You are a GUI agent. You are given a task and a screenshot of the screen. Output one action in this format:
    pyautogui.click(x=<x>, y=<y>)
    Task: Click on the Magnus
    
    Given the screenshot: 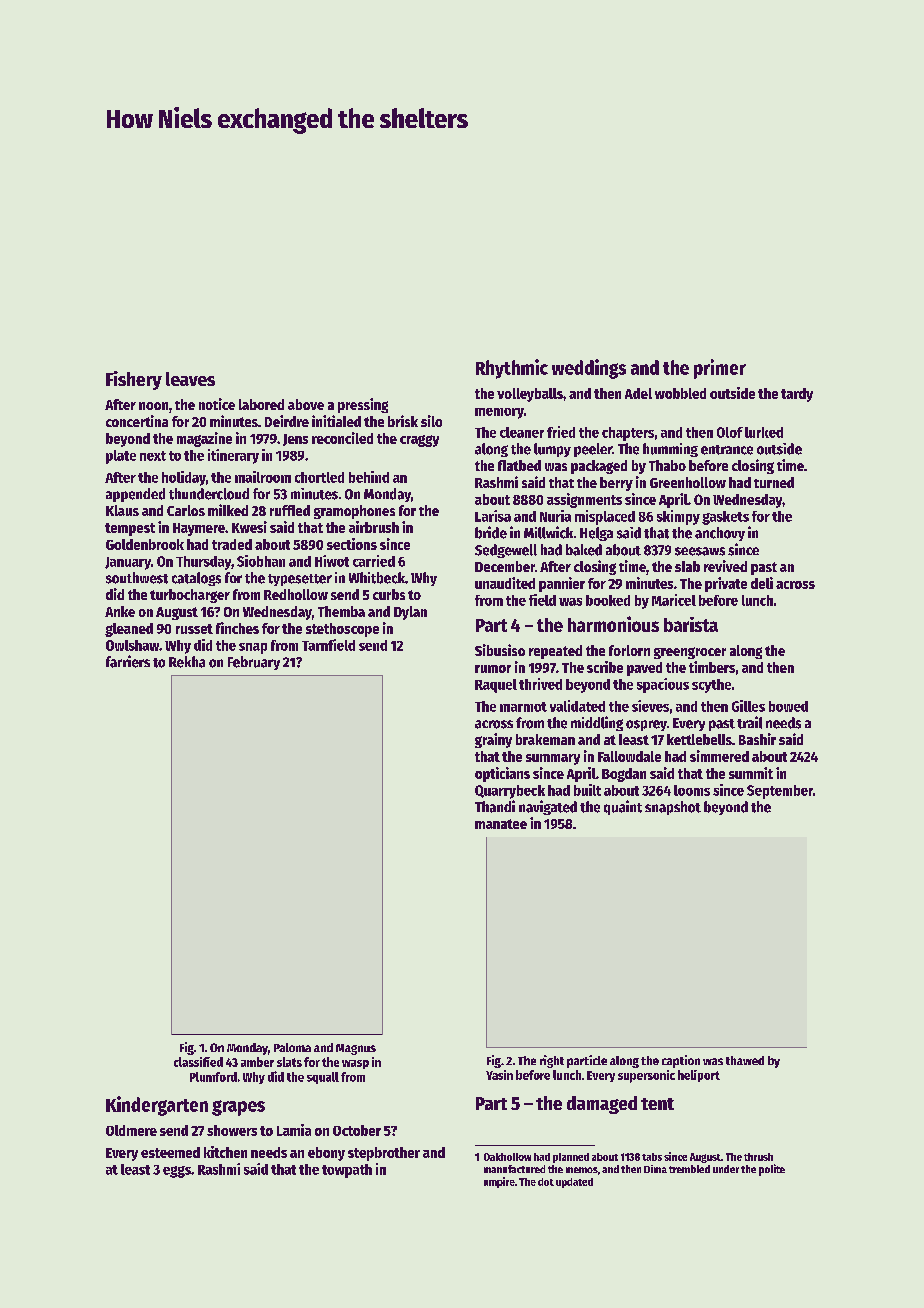 What is the action you would take?
    pyautogui.click(x=356, y=1049)
